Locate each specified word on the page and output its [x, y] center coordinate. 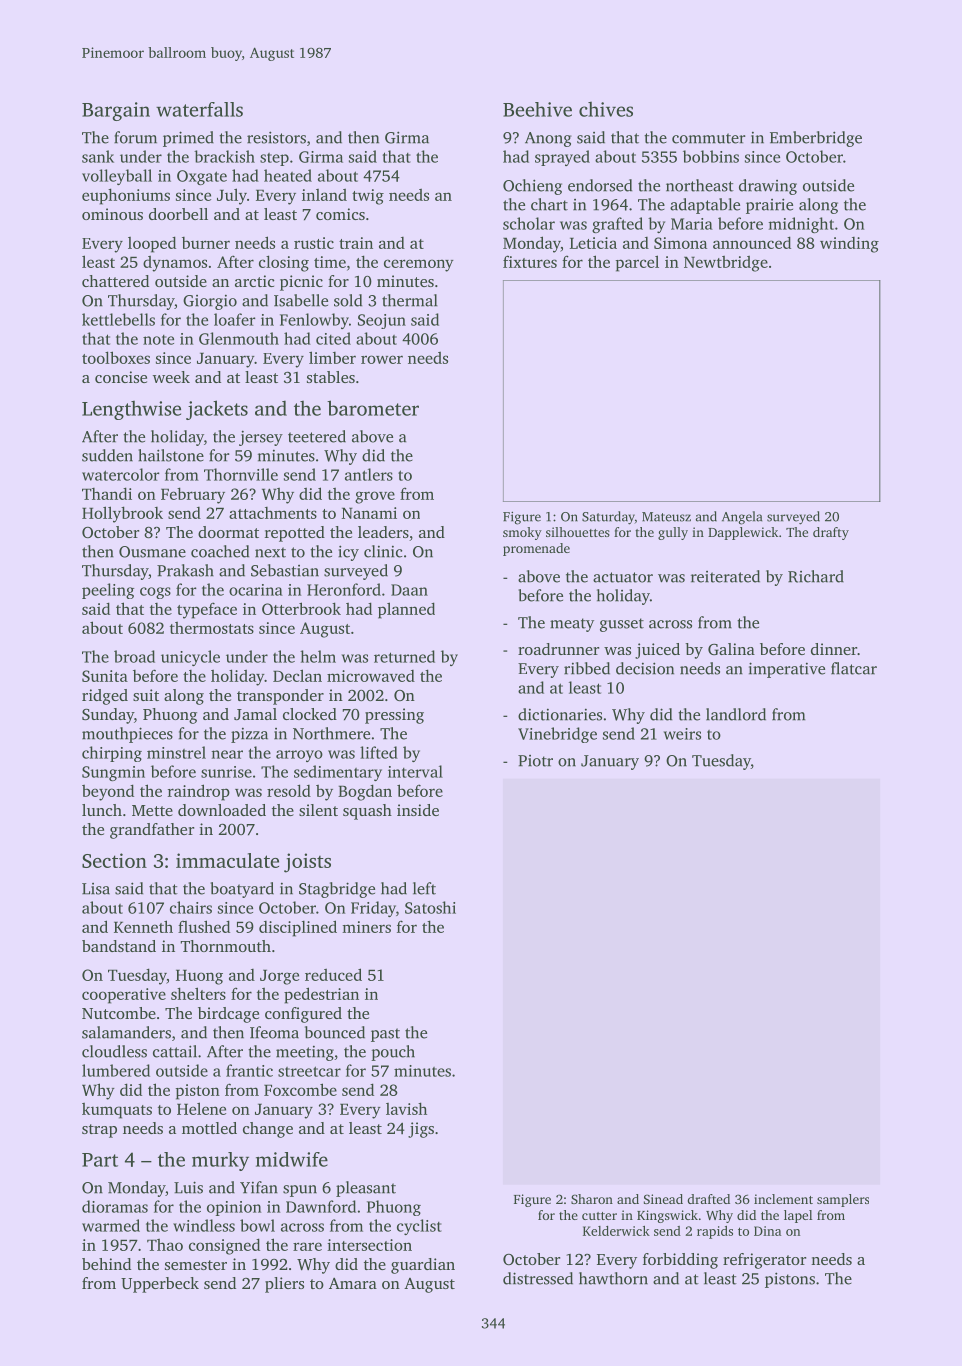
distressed [538, 1278]
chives [606, 109]
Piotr [535, 761]
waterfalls [199, 109]
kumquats [117, 1111]
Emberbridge [816, 139]
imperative [787, 670]
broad [134, 656]
